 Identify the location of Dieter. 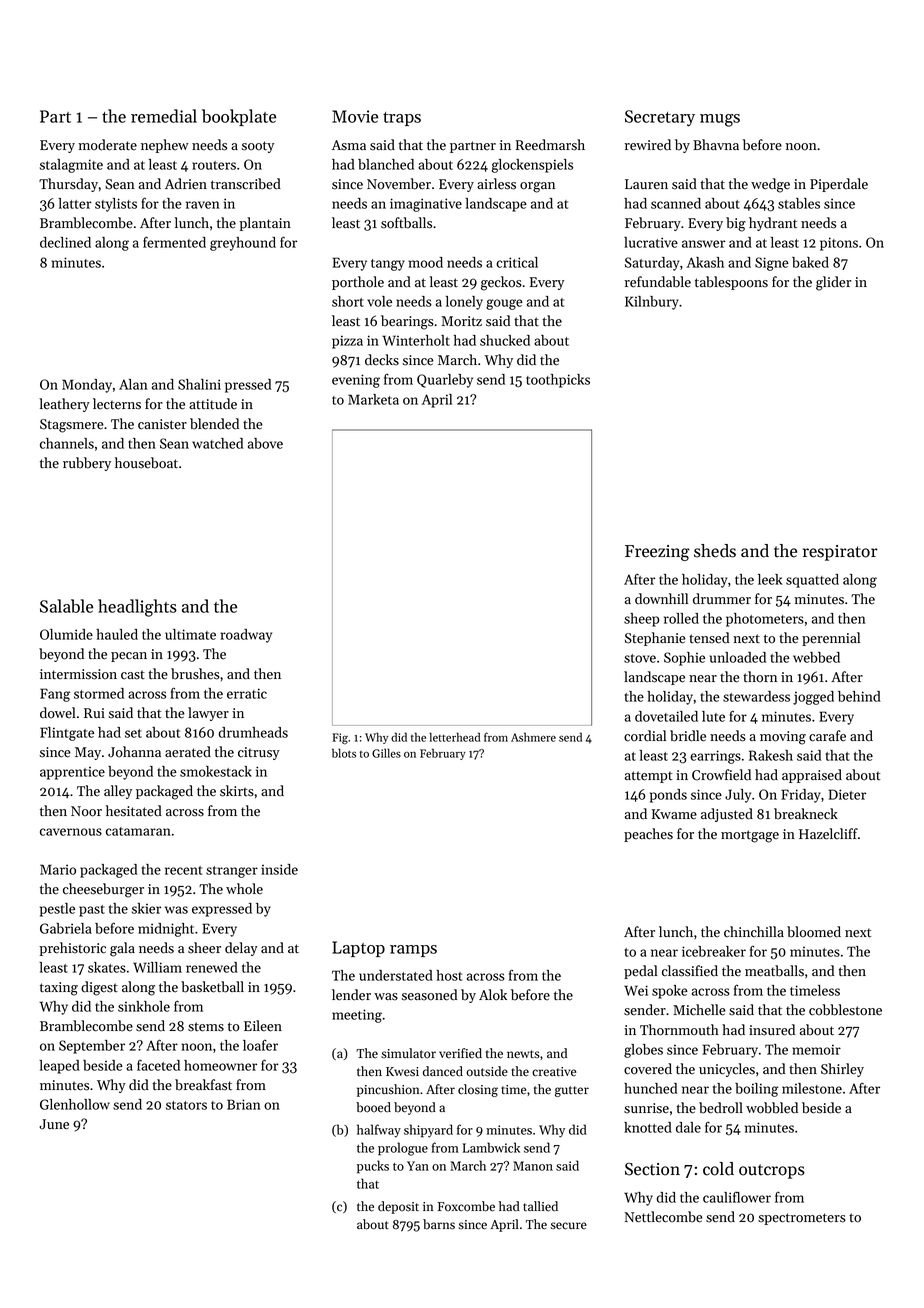
(847, 794).
